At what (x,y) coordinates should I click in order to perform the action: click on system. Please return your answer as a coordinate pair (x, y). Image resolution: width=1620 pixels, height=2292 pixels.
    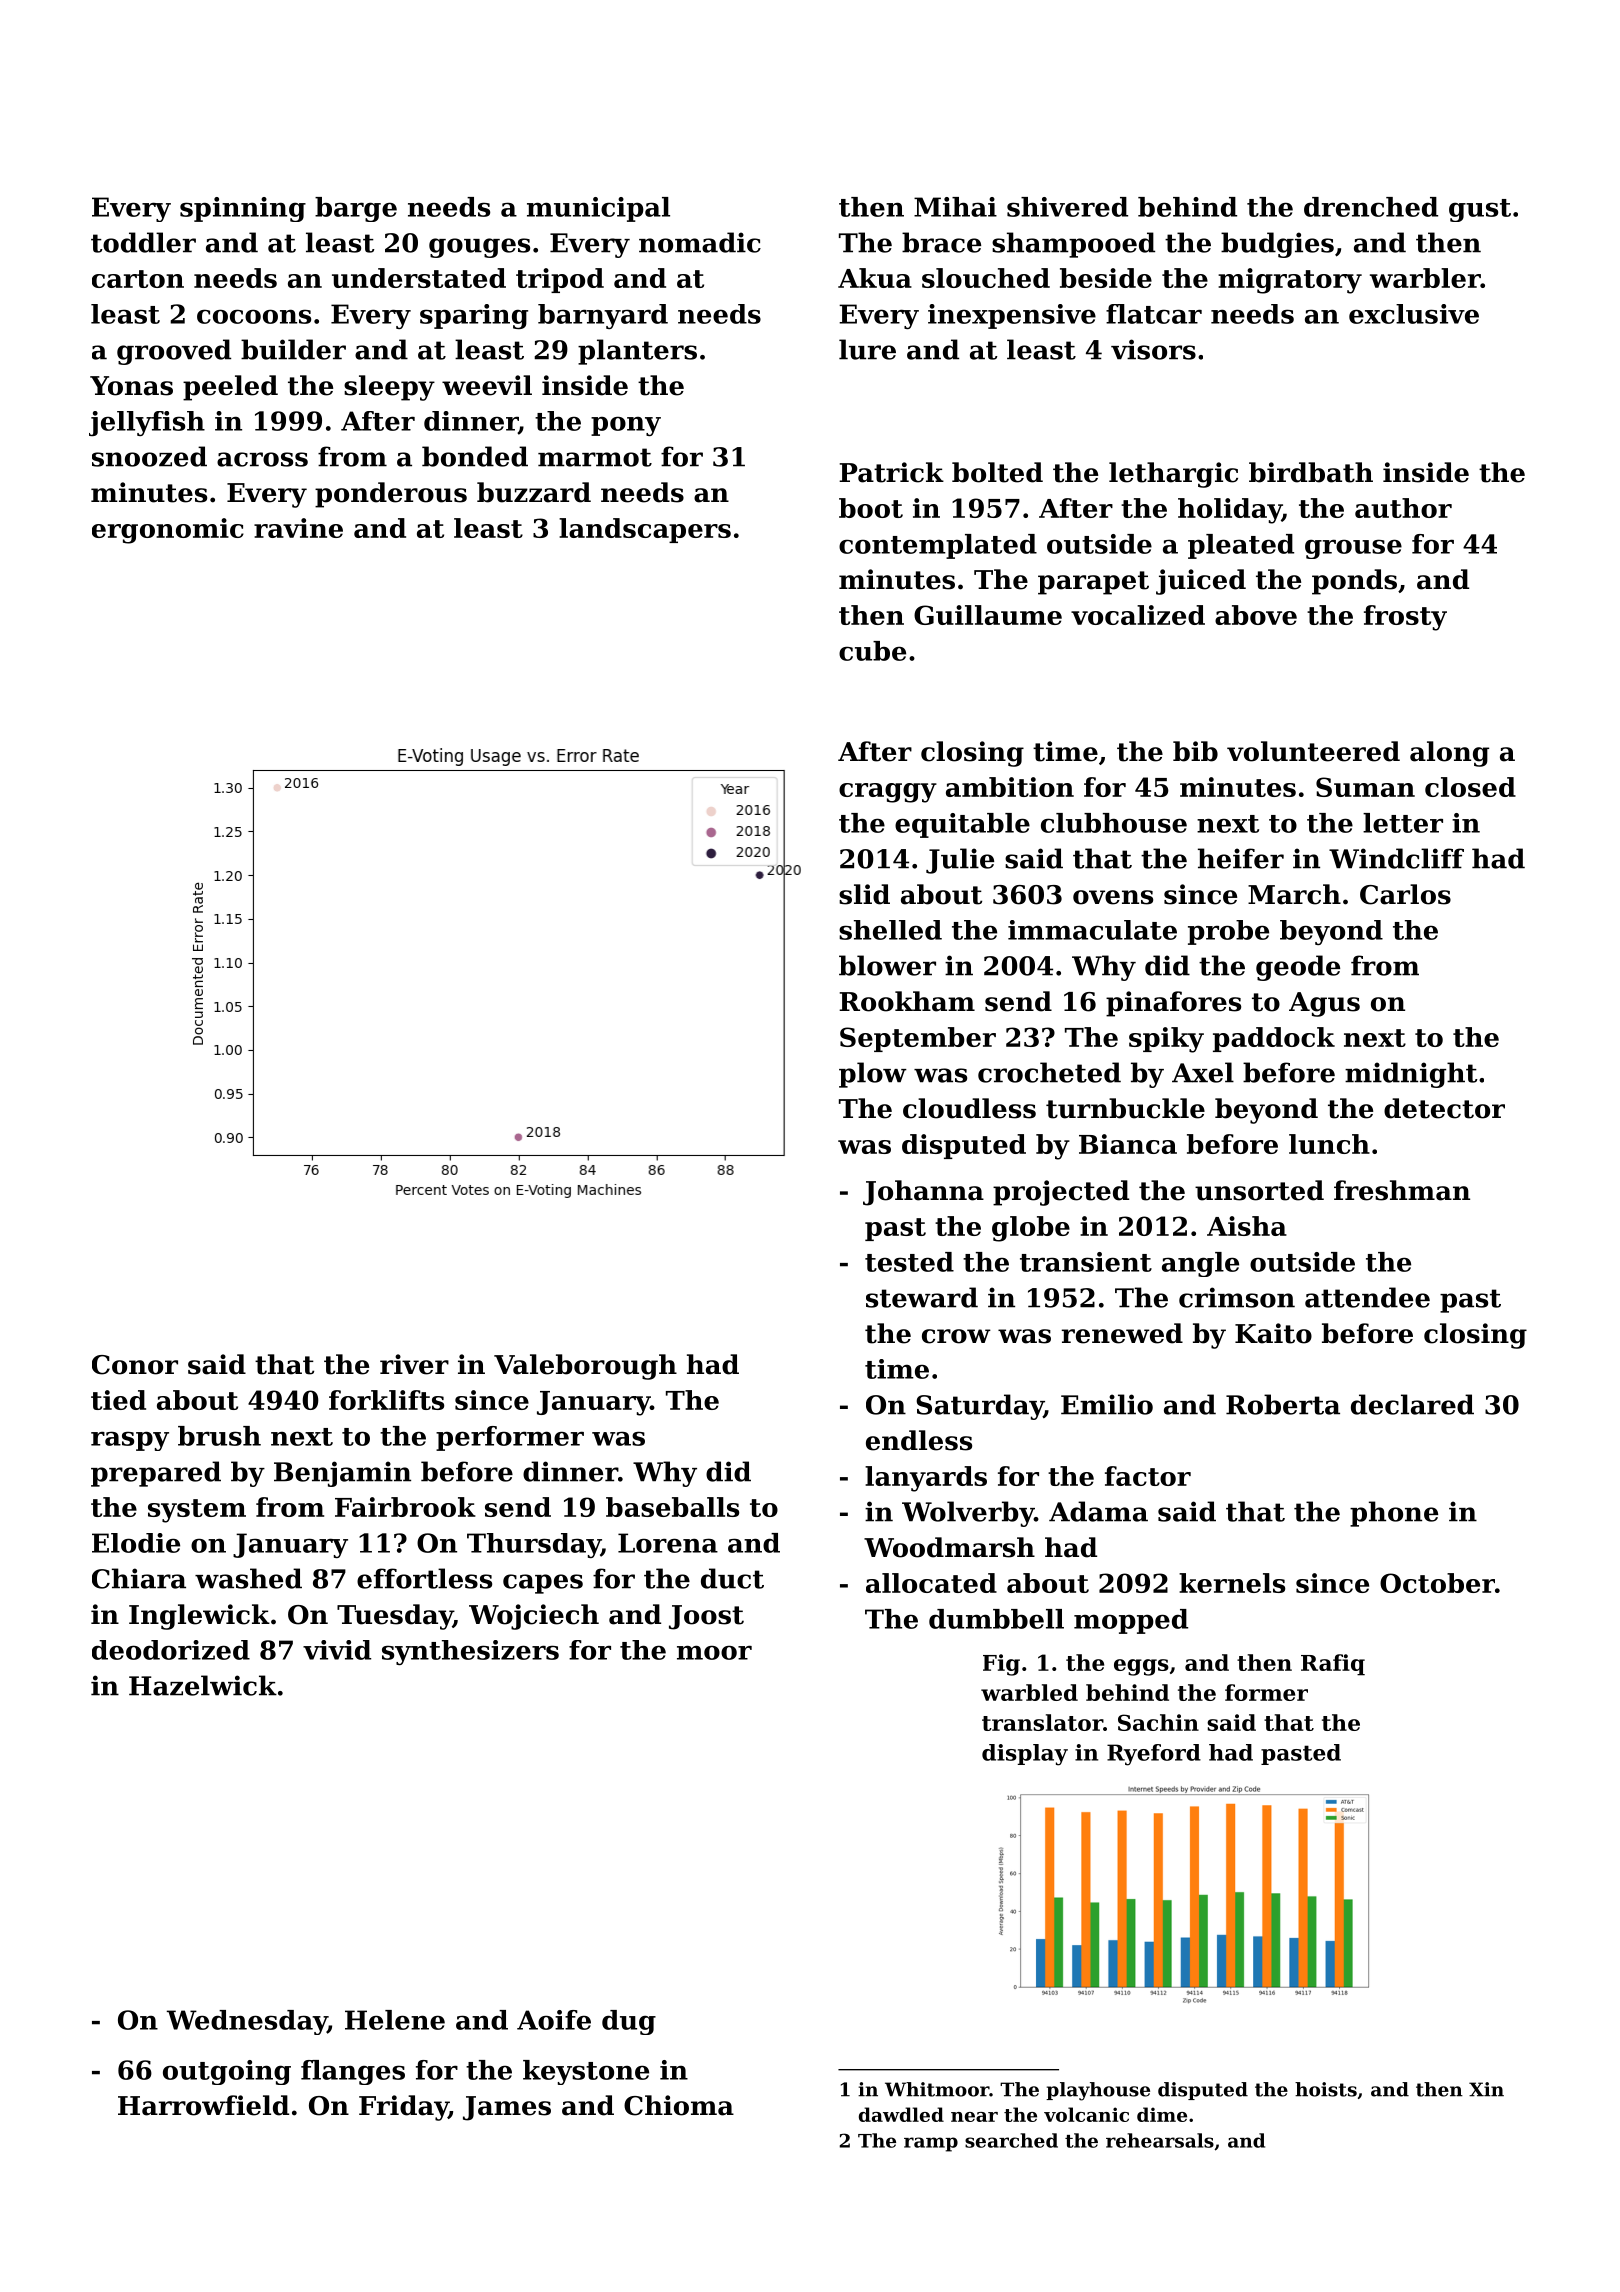
    Looking at the image, I should click on (197, 1511).
